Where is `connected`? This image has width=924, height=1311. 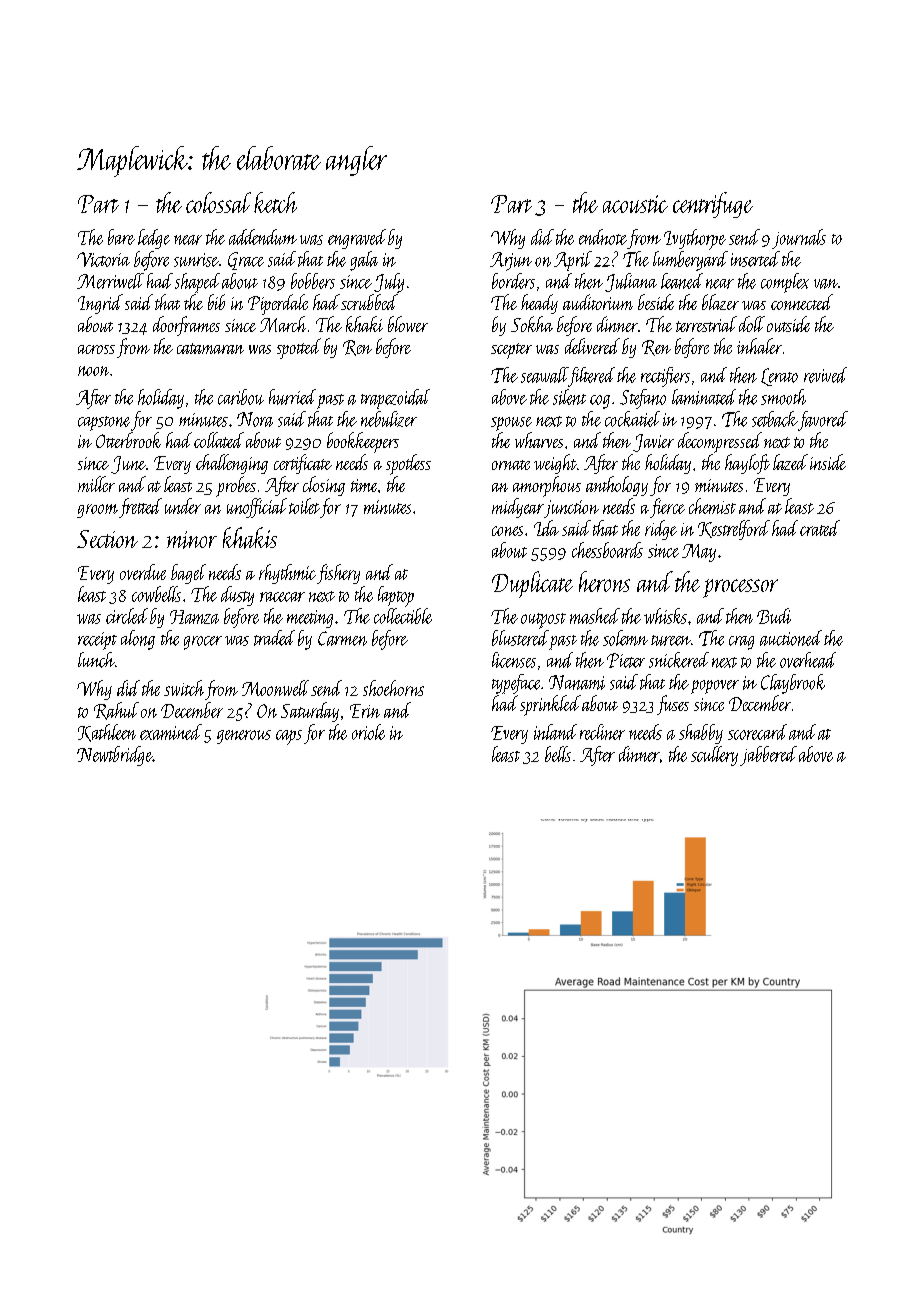
connected is located at coordinates (802, 302).
